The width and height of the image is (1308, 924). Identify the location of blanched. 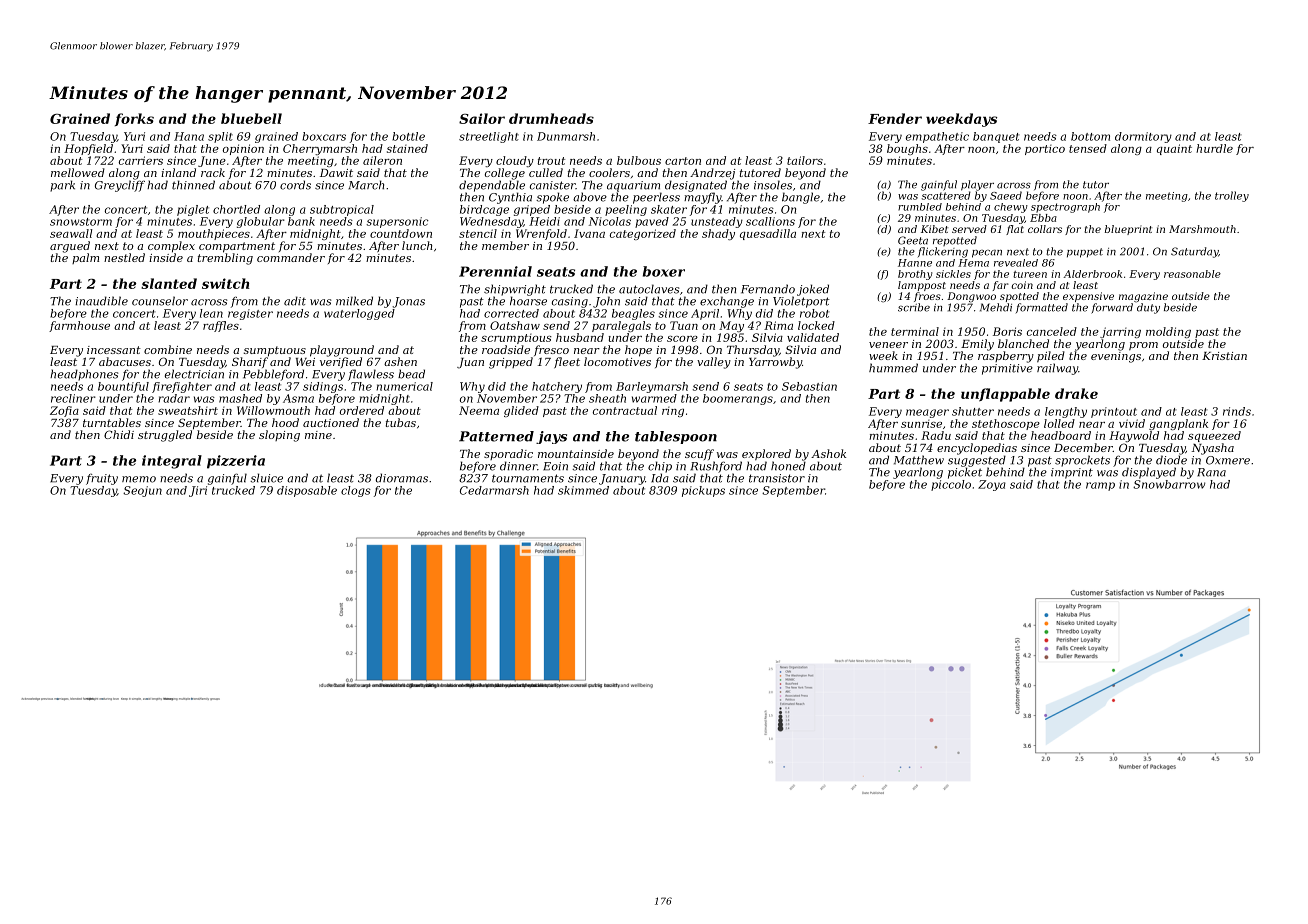
(1023, 343).
